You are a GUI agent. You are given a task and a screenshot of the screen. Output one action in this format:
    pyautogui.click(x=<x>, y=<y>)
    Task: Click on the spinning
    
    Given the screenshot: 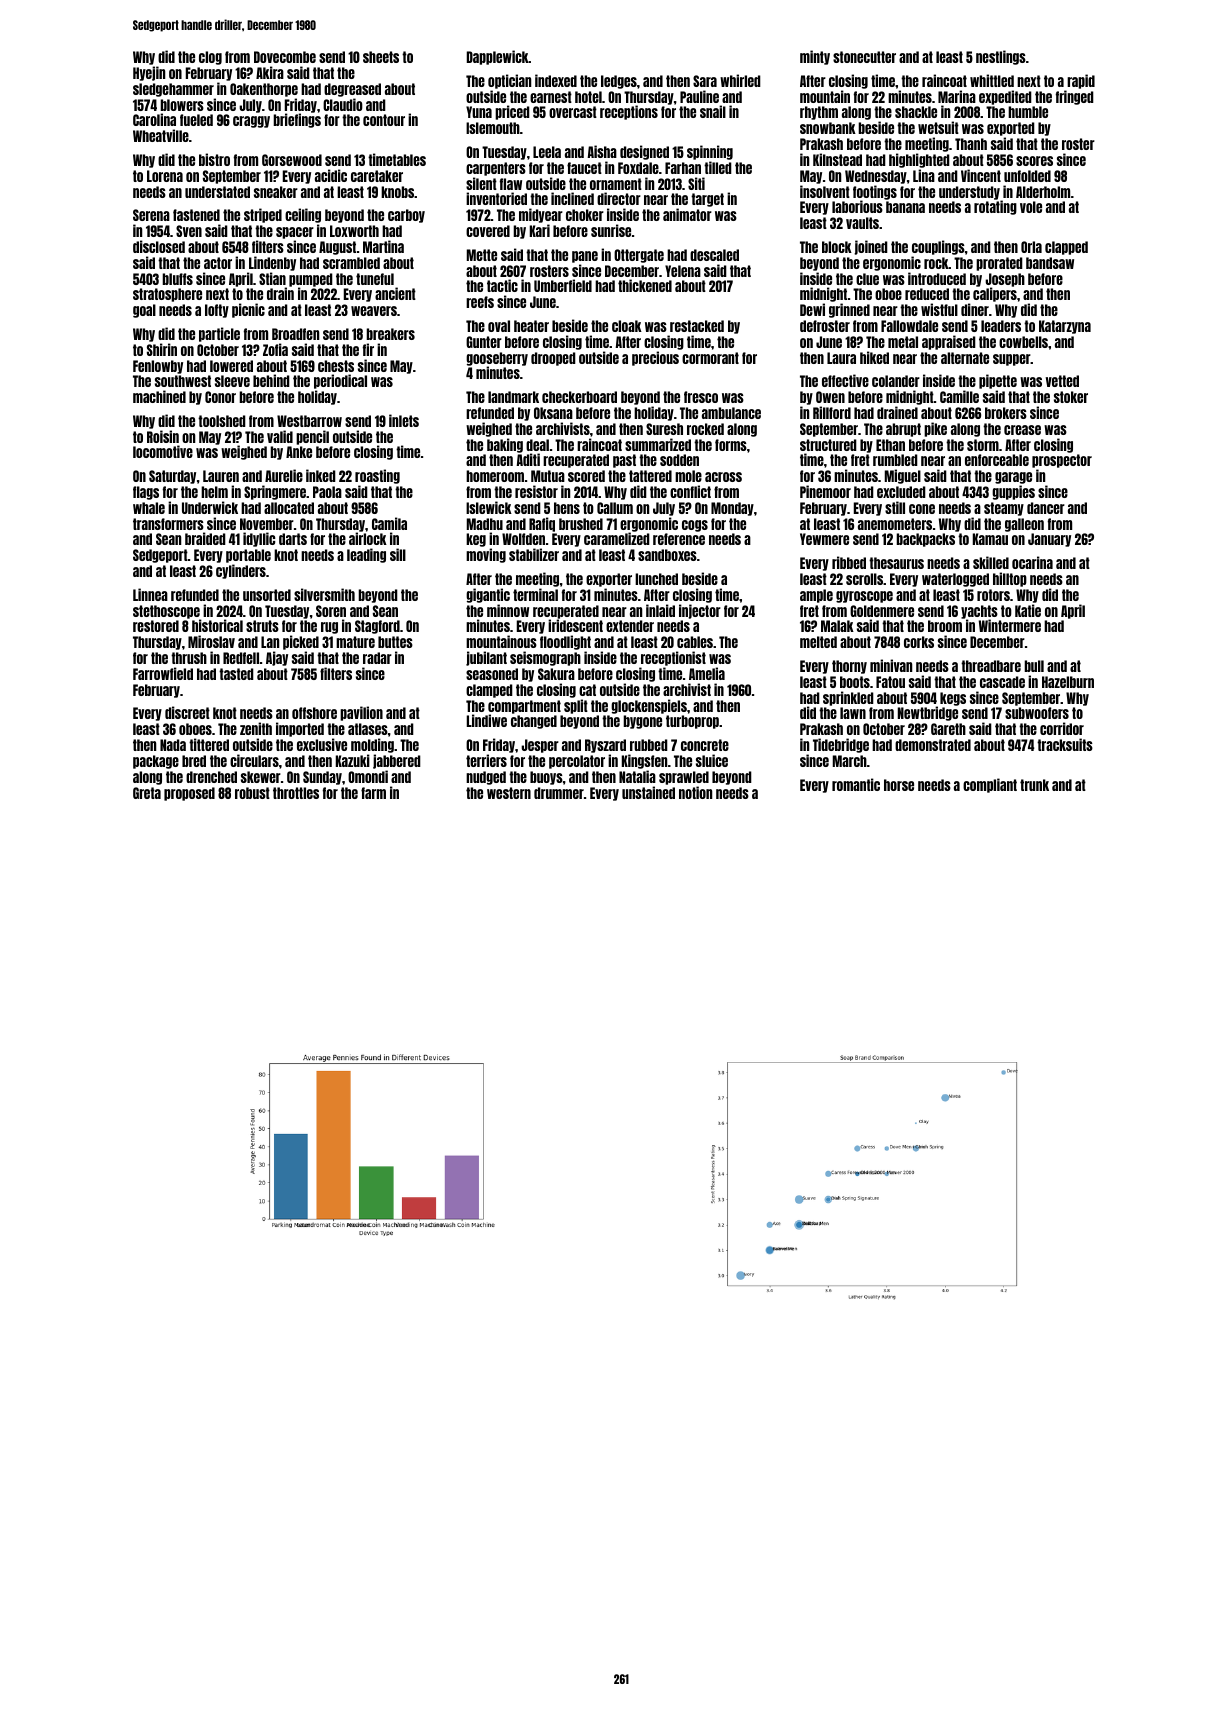 What is the action you would take?
    pyautogui.click(x=710, y=152)
